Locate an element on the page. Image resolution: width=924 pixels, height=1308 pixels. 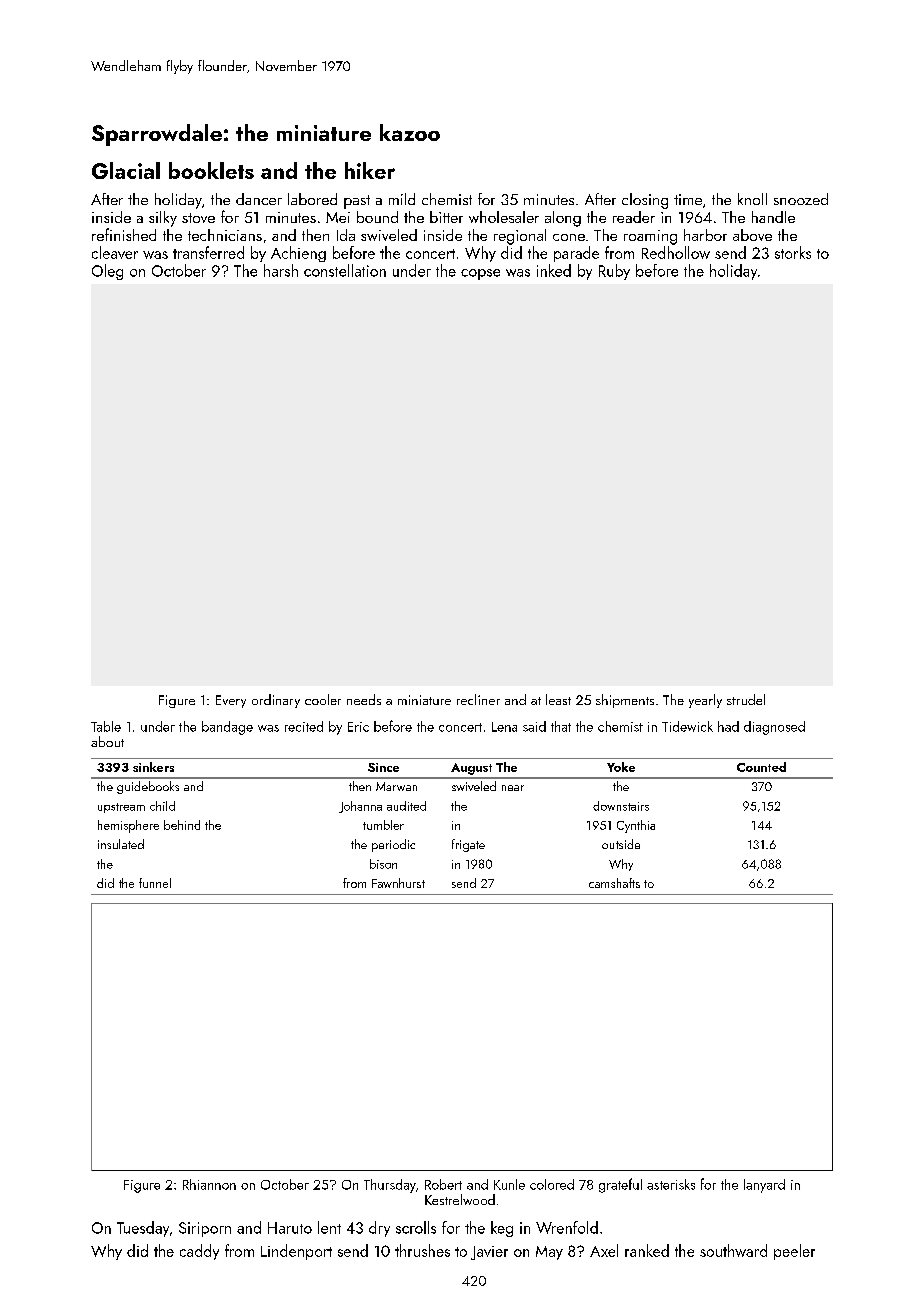
Tuesday is located at coordinates (143, 1229).
